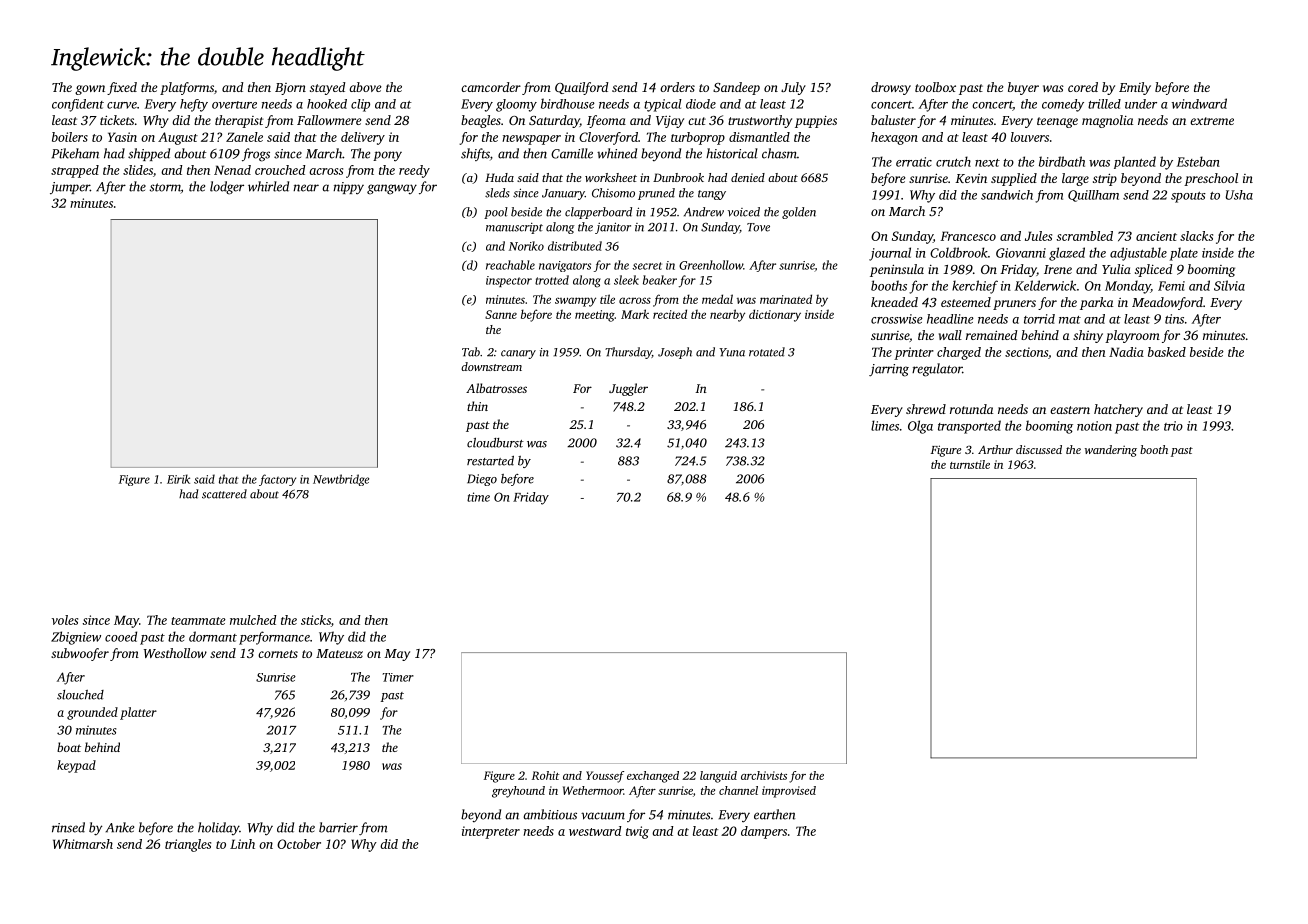 Image resolution: width=1308 pixels, height=924 pixels. I want to click on recited, so click(670, 314).
